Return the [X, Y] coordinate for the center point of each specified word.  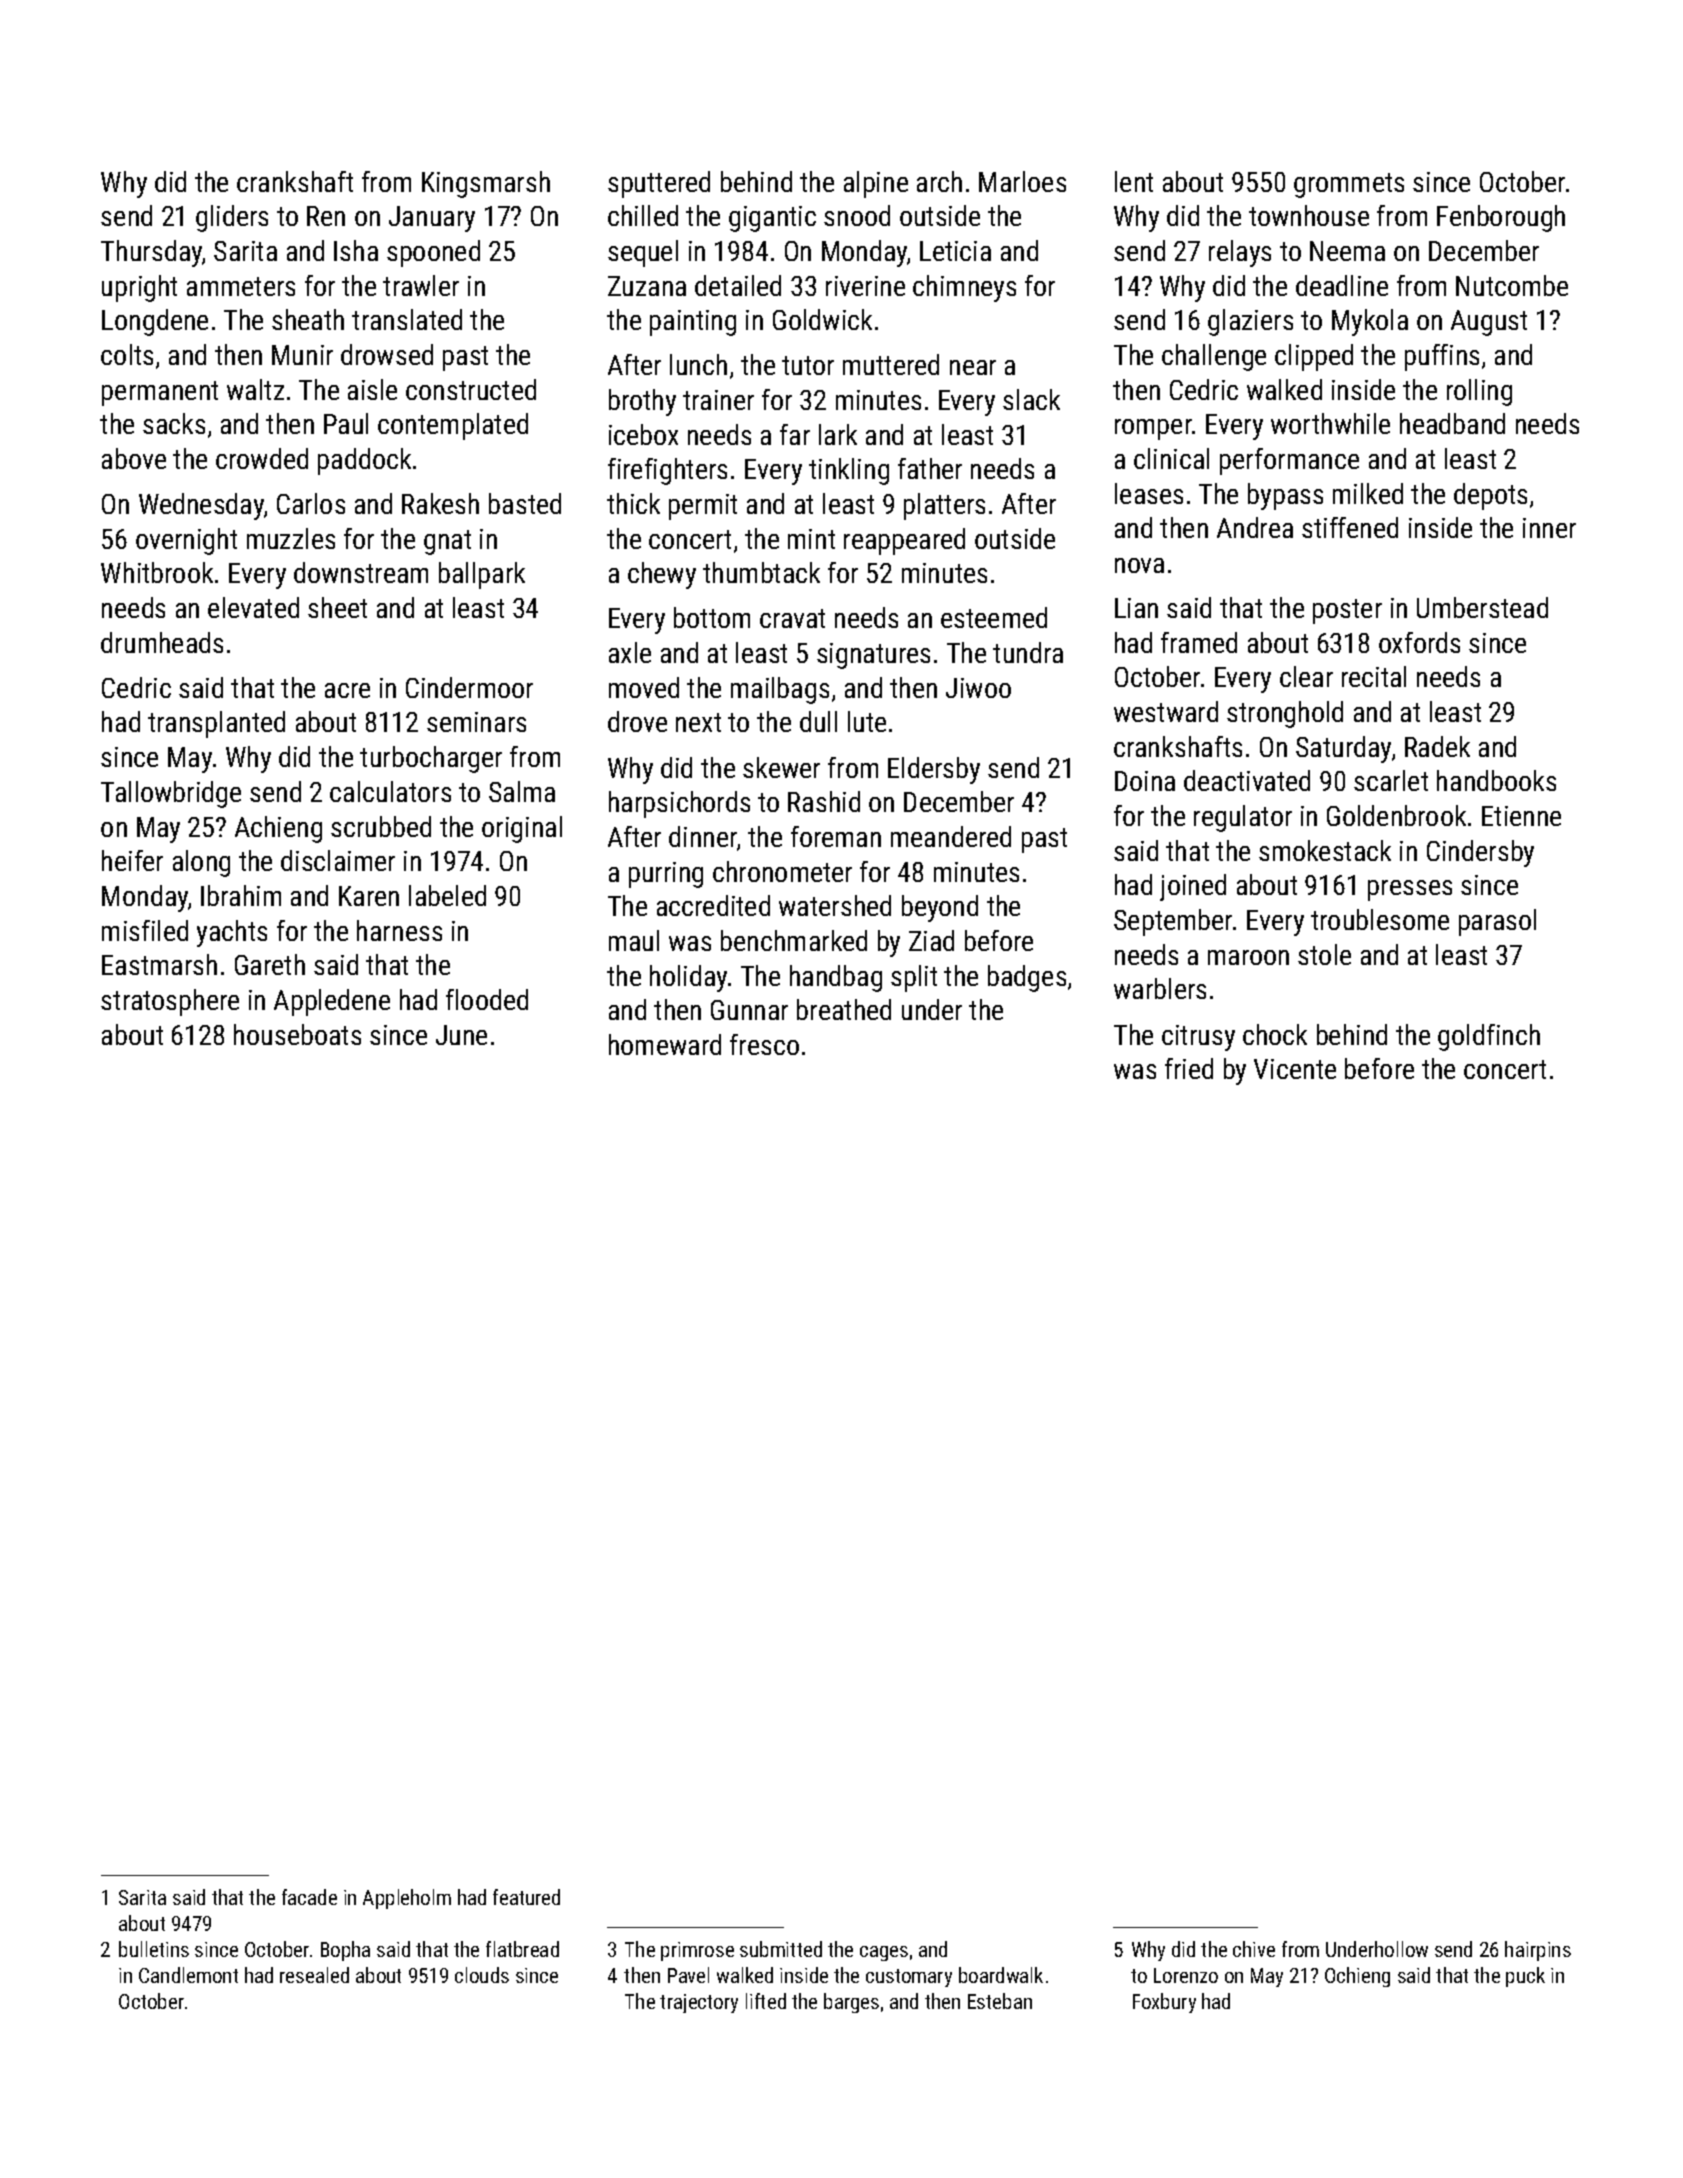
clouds [482, 1975]
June [461, 1035]
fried [1189, 1068]
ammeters [241, 286]
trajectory [699, 2003]
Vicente [1295, 1069]
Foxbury [1164, 2003]
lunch [698, 364]
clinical [1171, 458]
